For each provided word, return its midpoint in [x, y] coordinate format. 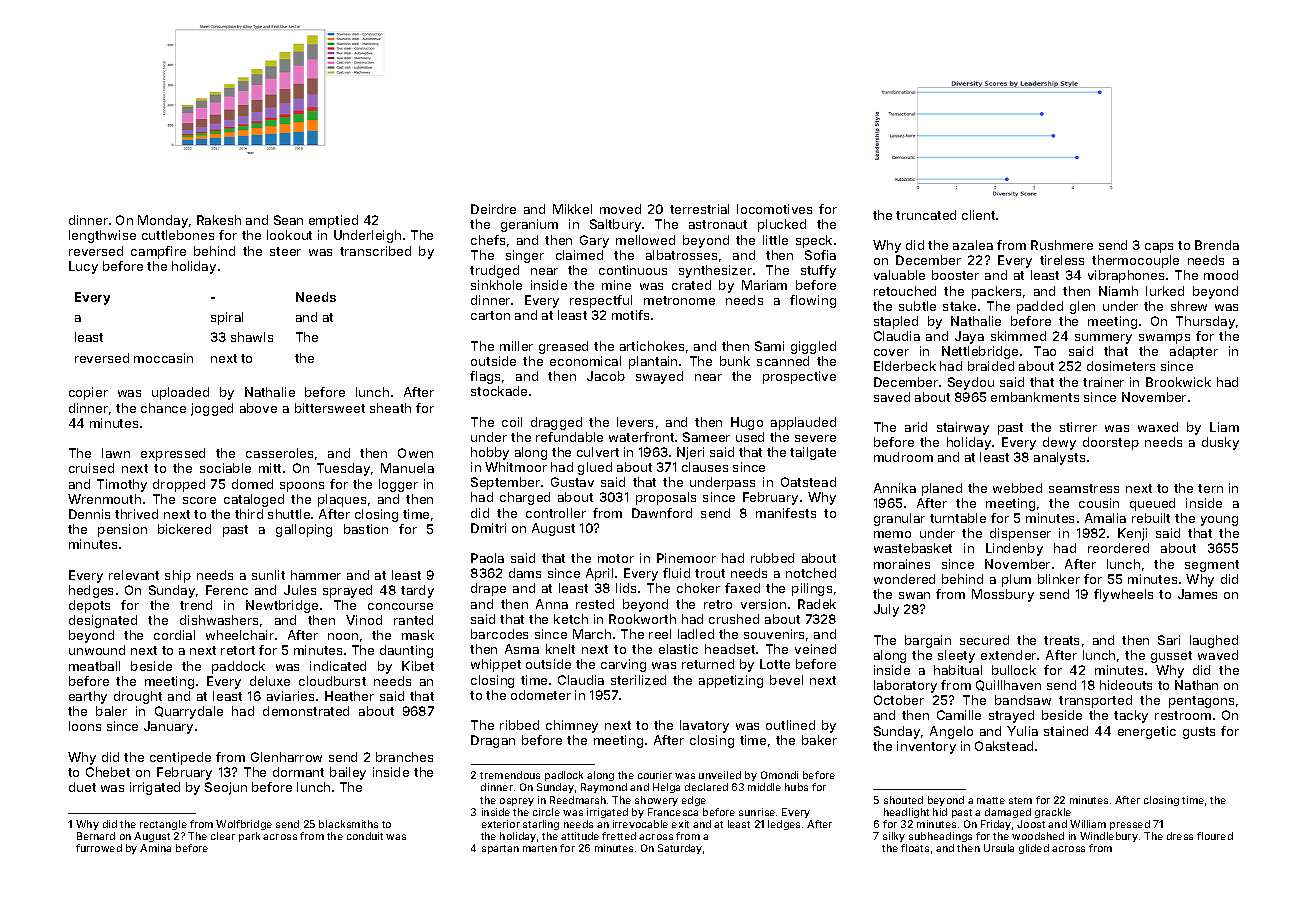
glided [1034, 849]
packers [996, 292]
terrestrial [699, 209]
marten [540, 848]
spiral [227, 318]
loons [85, 726]
